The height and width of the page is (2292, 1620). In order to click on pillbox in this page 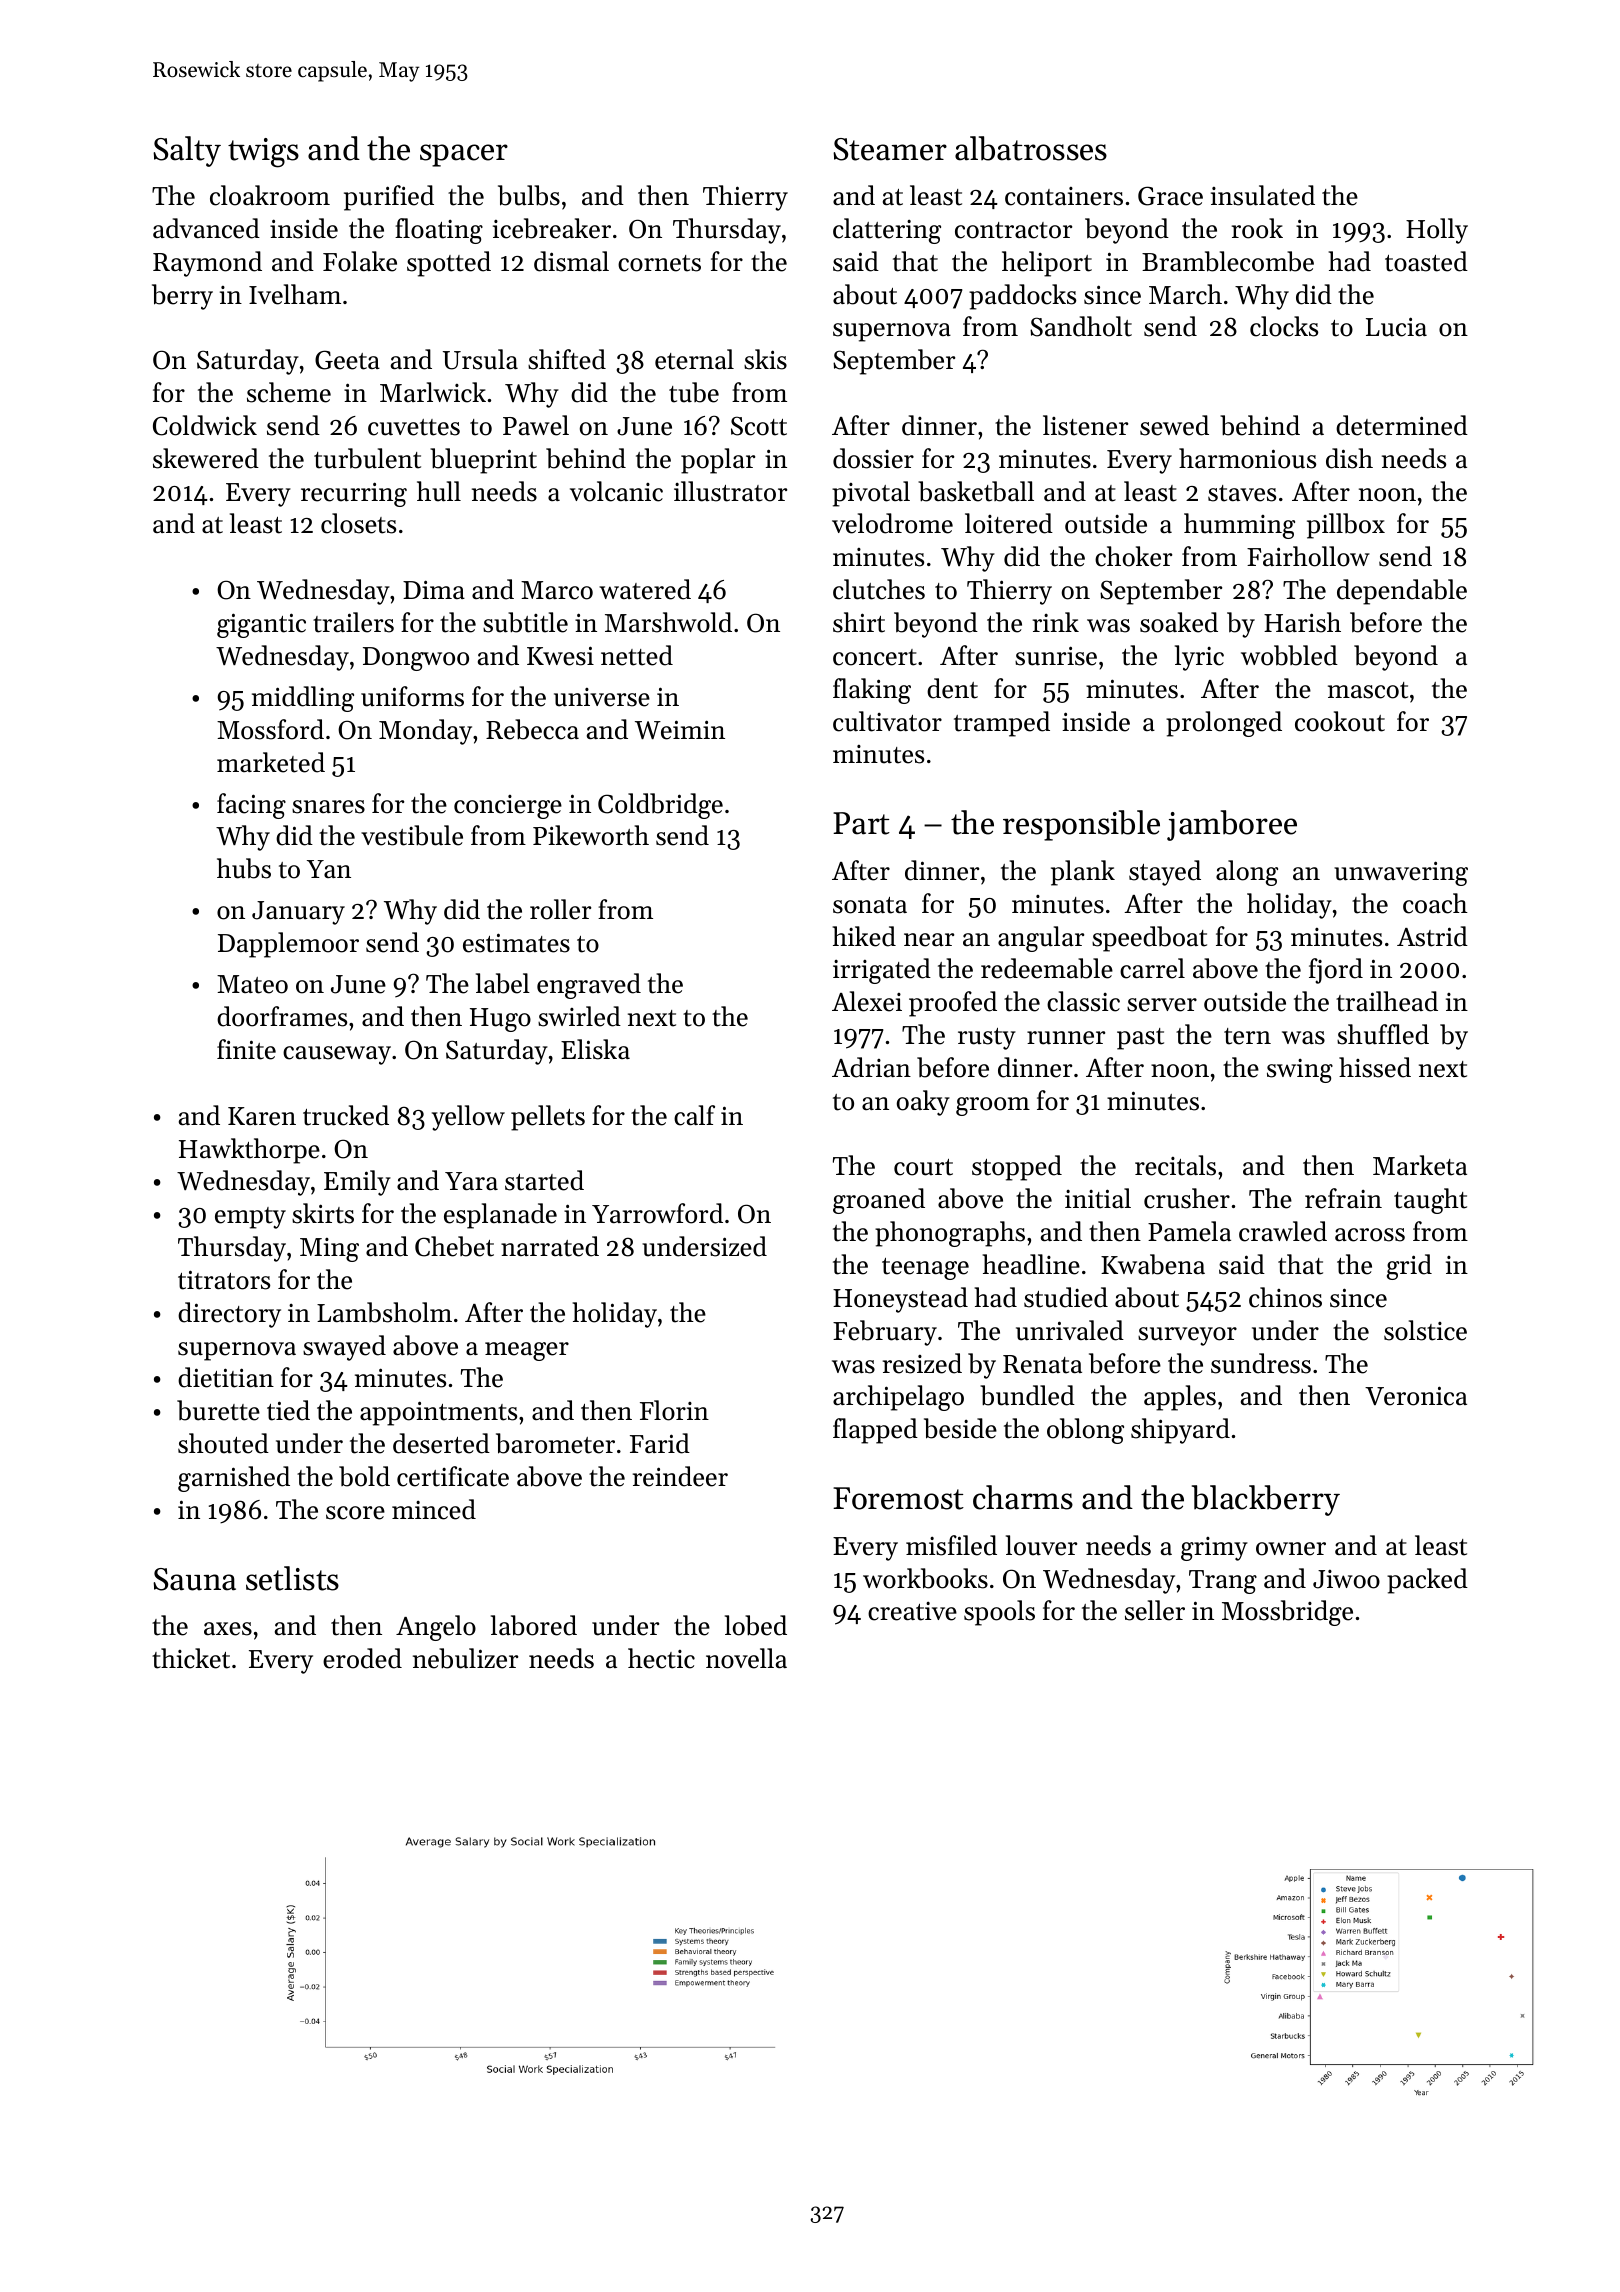, I will do `click(1346, 526)`.
